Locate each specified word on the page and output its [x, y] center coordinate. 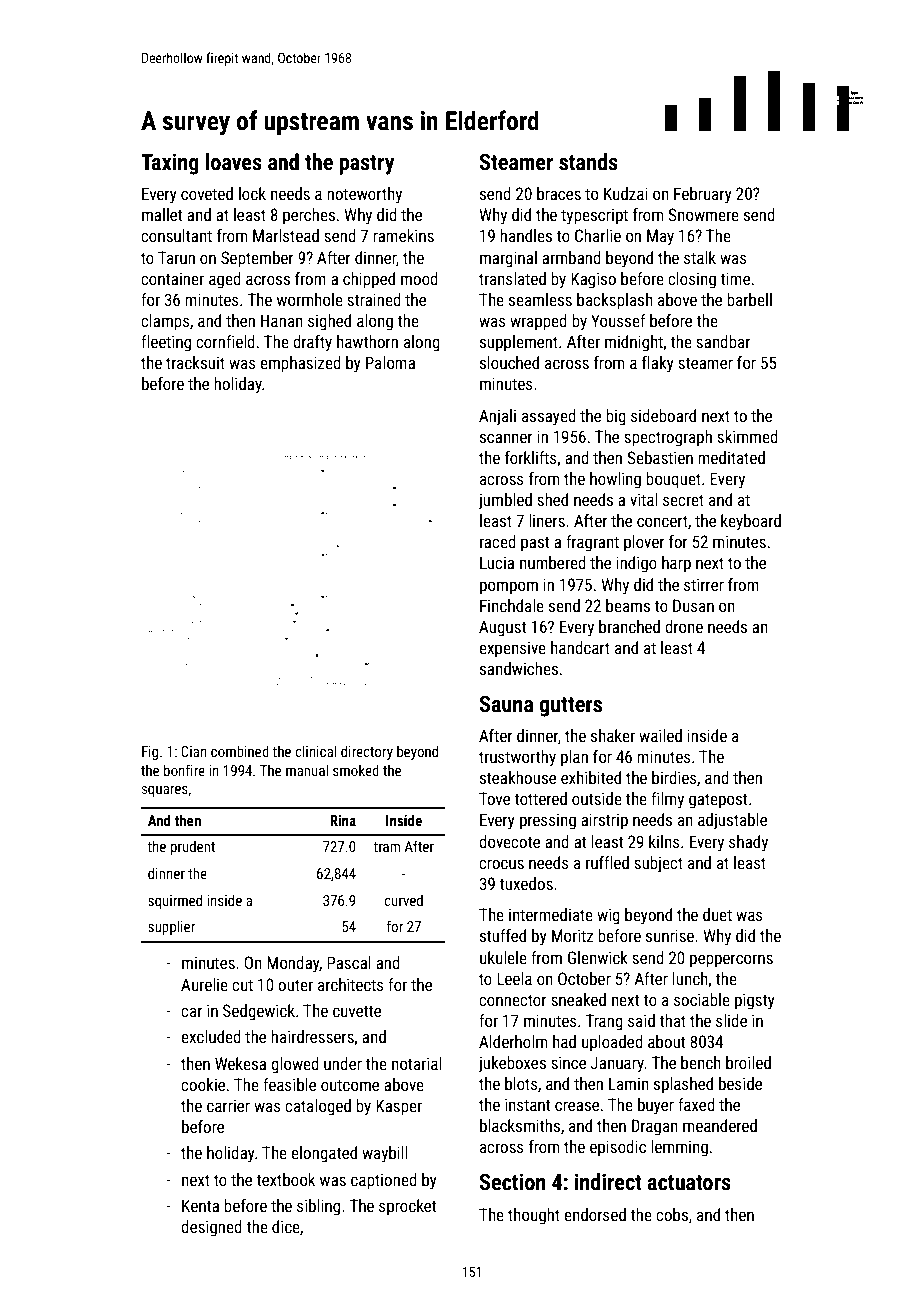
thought [534, 1216]
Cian [194, 751]
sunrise [670, 935]
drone [684, 626]
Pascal [349, 962]
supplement [519, 343]
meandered [720, 1125]
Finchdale [512, 605]
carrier [228, 1105]
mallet [162, 214]
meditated [731, 457]
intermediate [551, 914]
